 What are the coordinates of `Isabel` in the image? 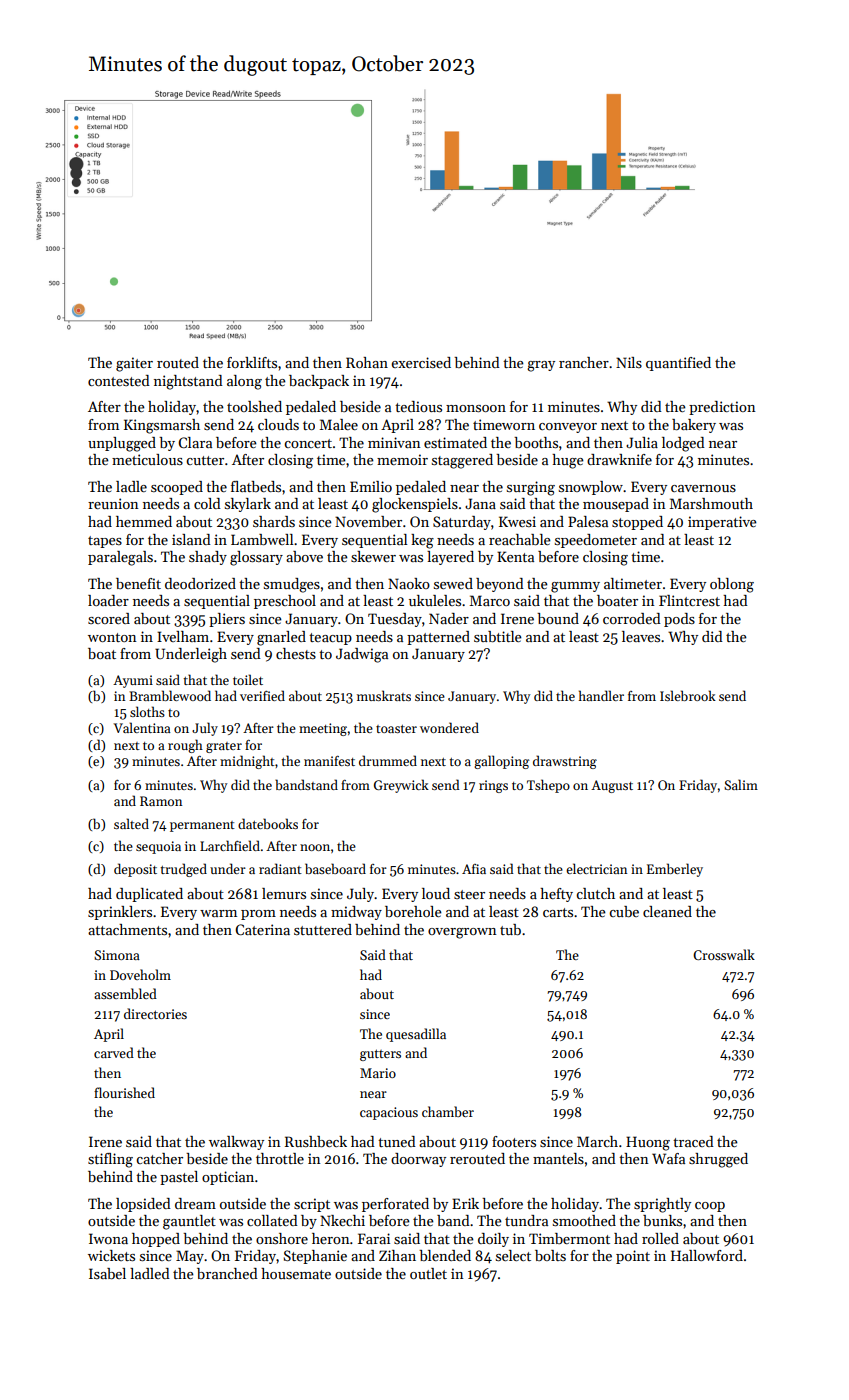 It's located at (107, 1273).
